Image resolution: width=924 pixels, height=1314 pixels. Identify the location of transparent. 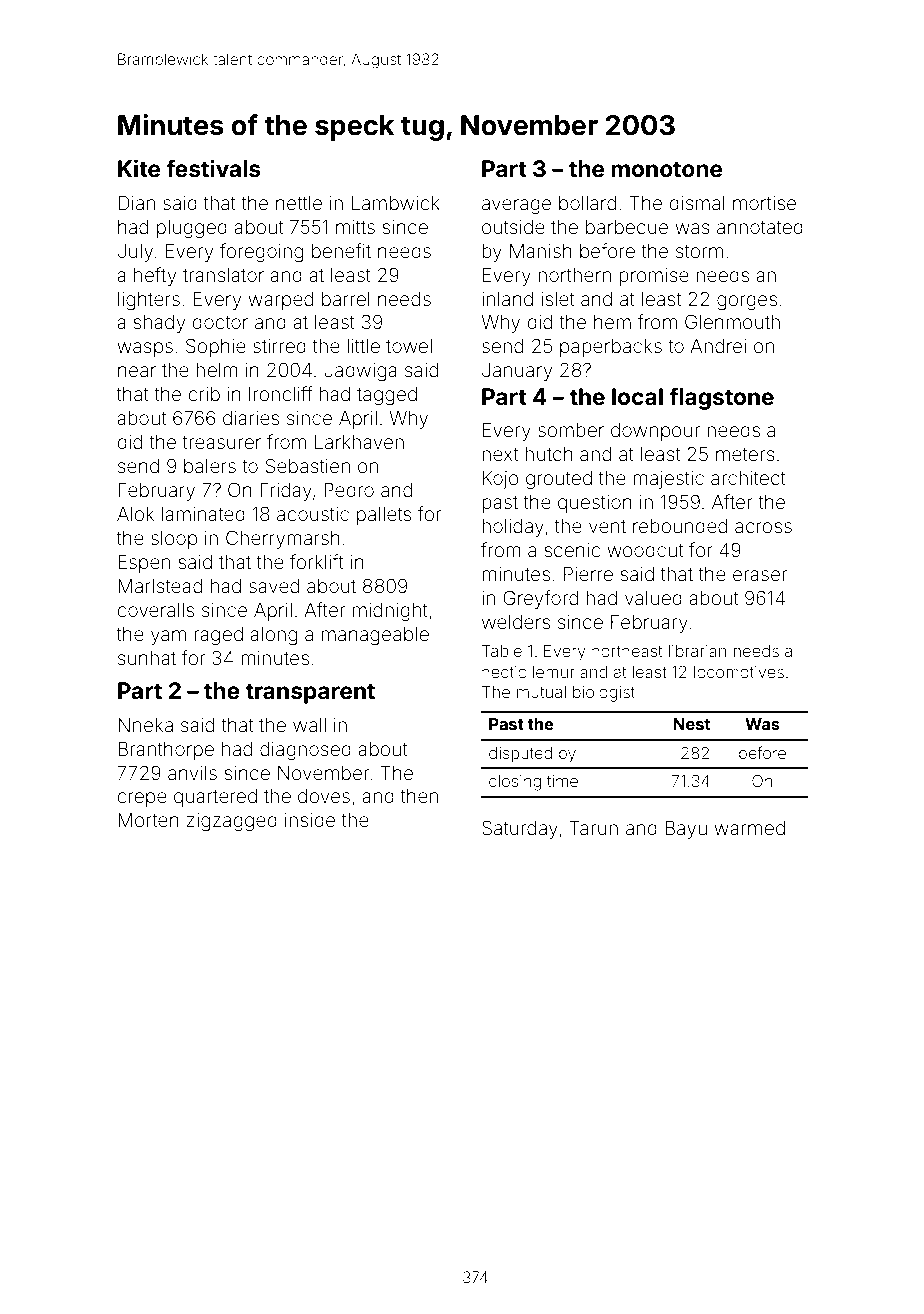
(310, 693).
